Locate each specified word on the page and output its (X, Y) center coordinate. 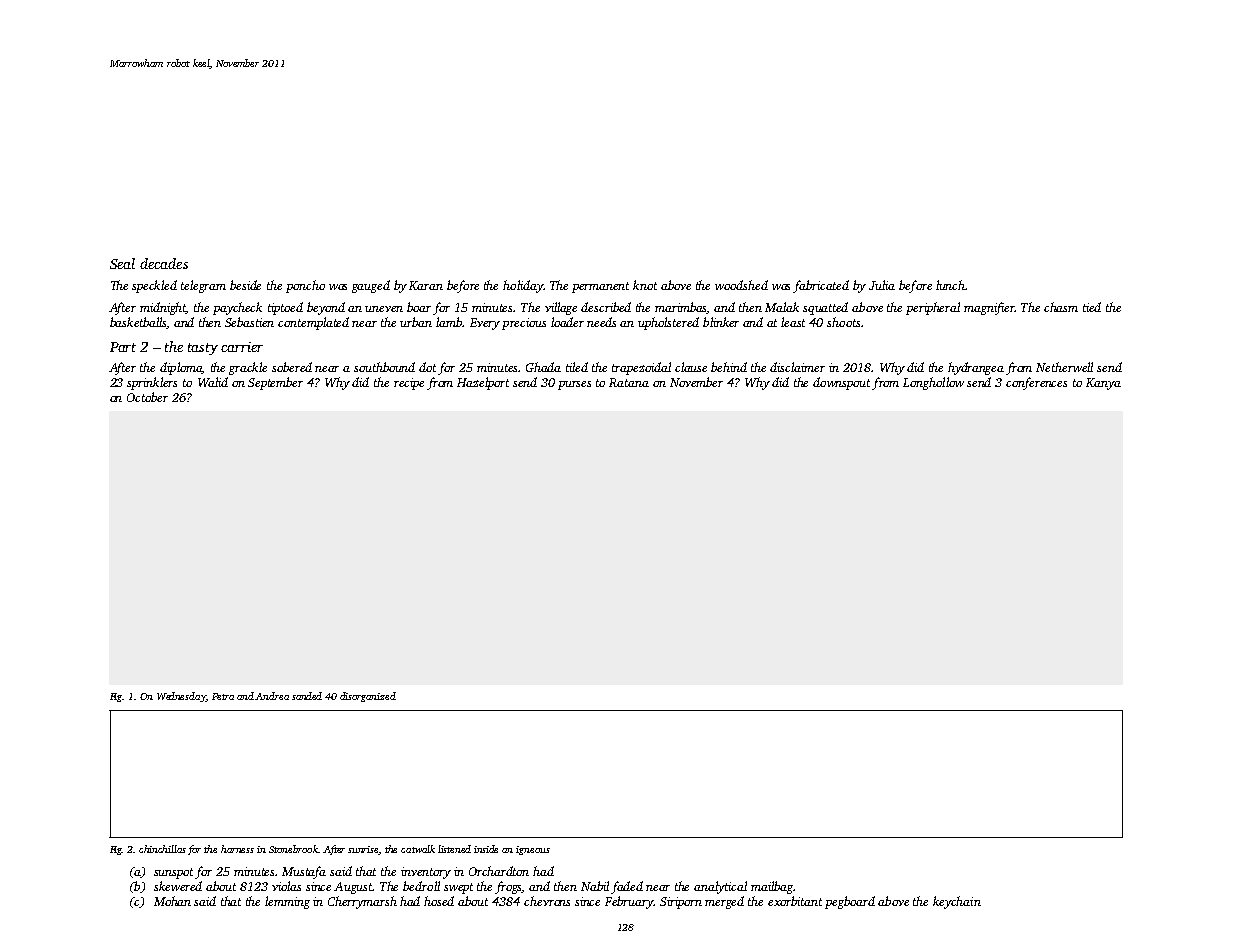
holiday (523, 286)
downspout (841, 383)
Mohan (172, 901)
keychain (957, 902)
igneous (533, 850)
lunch (951, 285)
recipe (409, 384)
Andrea (272, 696)
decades (164, 263)
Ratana (629, 382)
